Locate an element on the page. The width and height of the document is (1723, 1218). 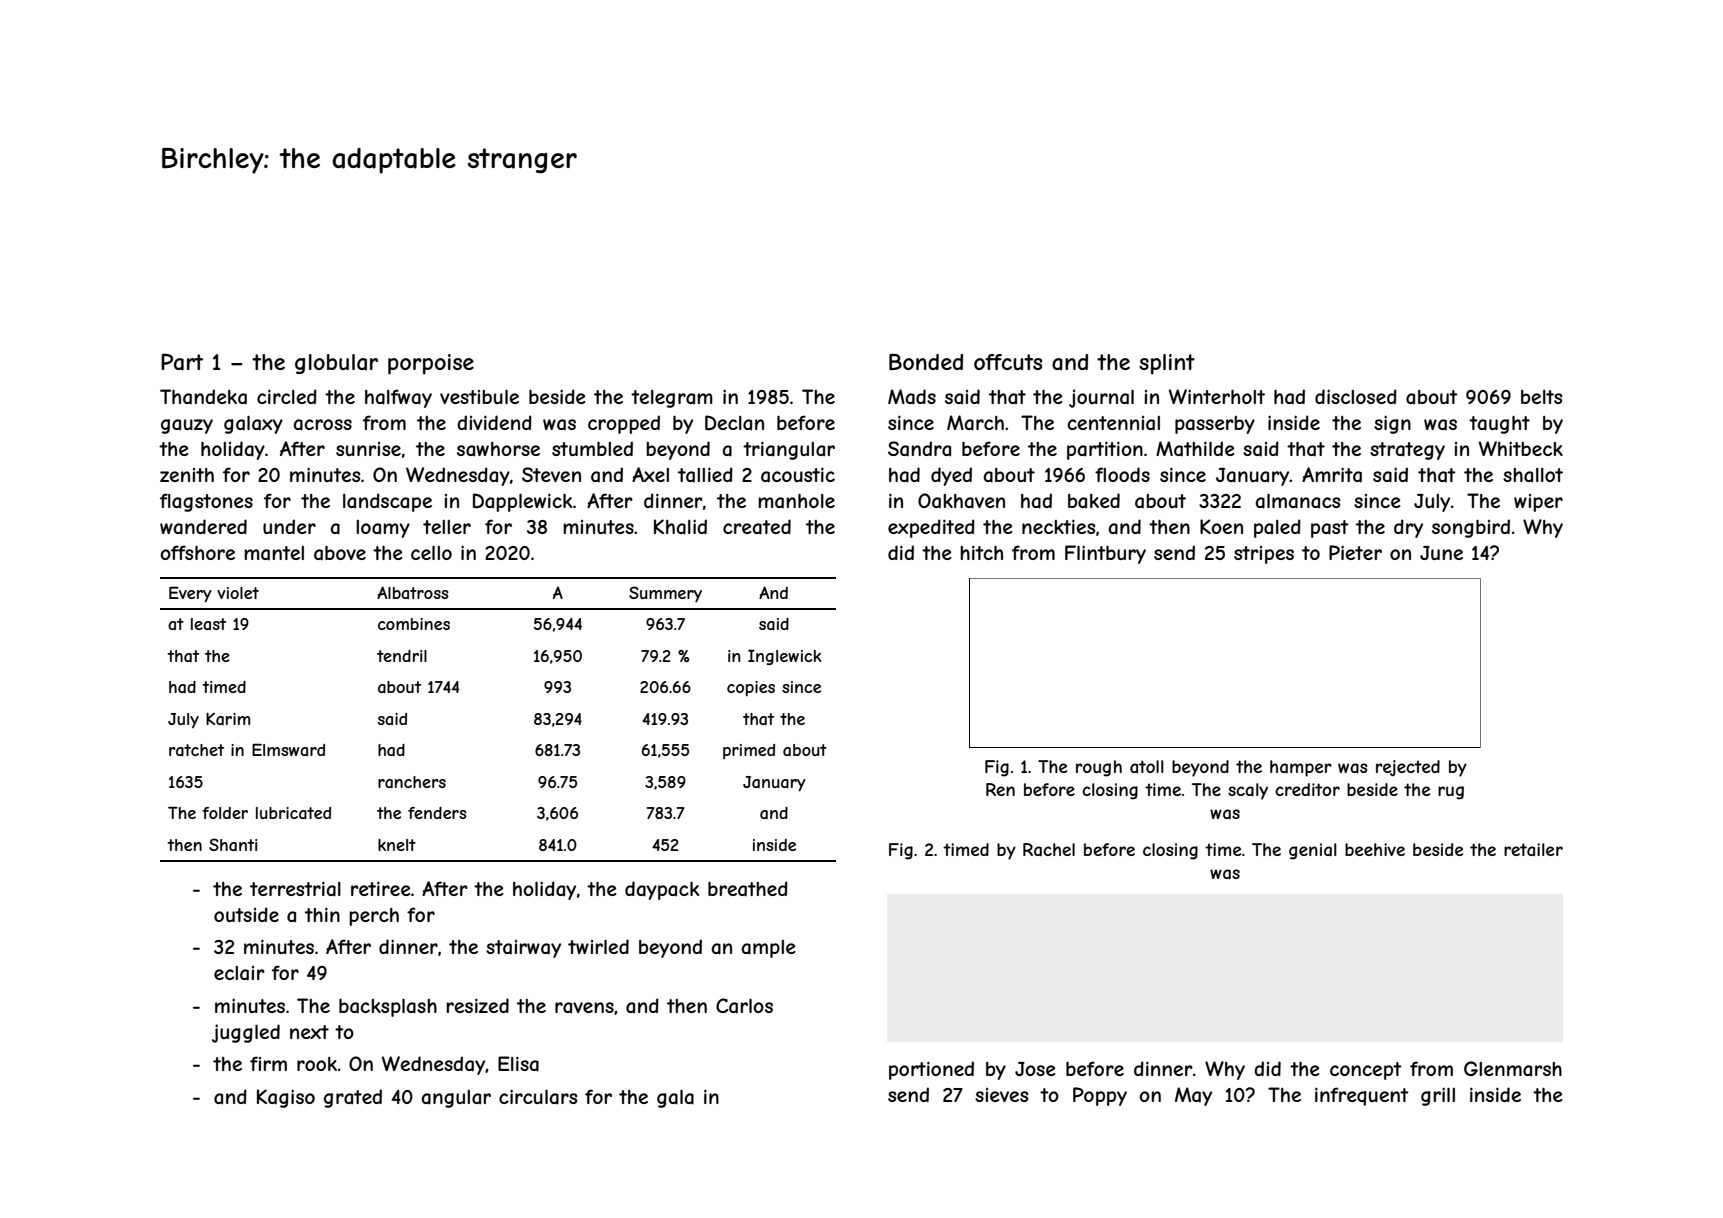
Rachel is located at coordinates (1049, 849).
